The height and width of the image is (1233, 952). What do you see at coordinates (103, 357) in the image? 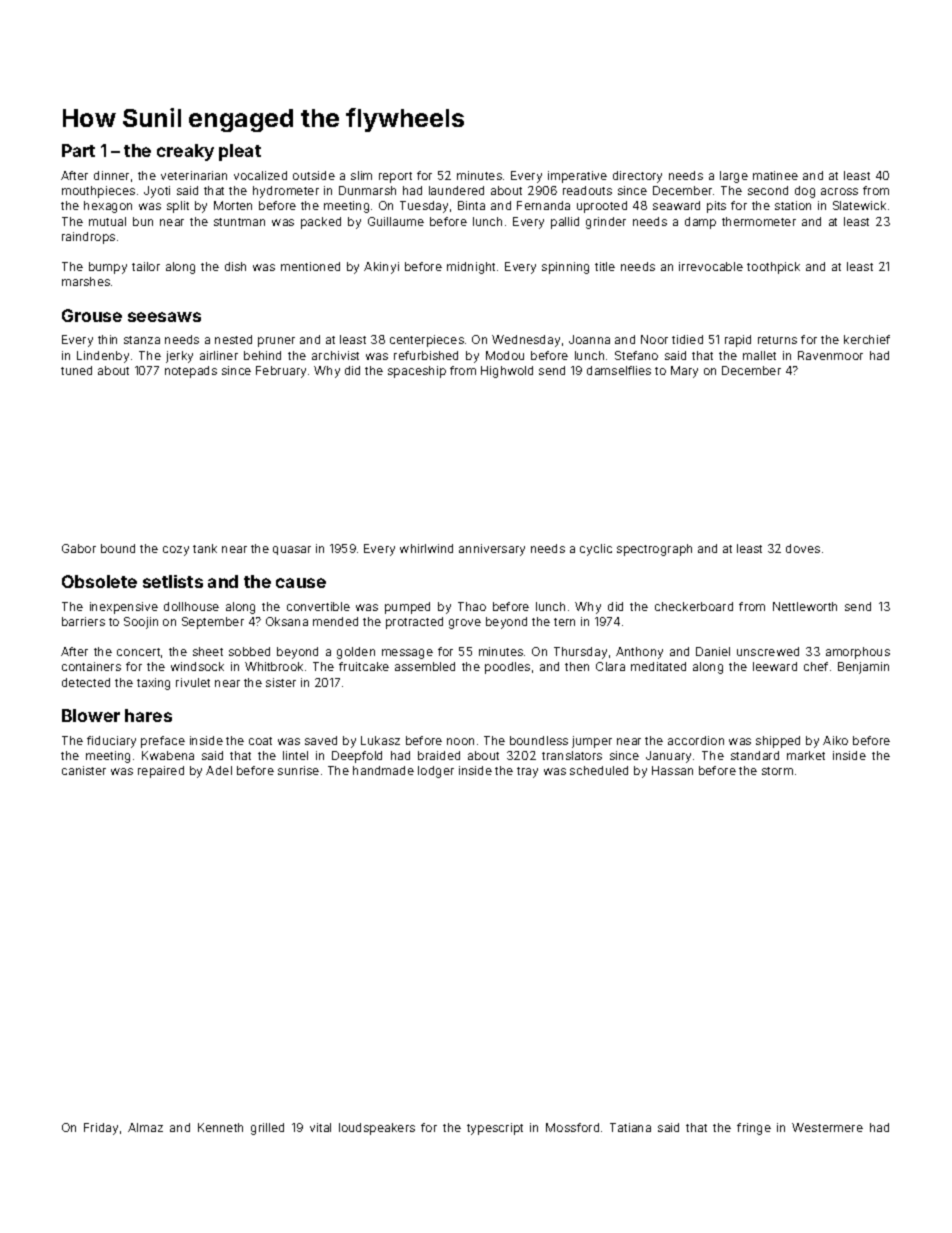
I see `Lindenby` at bounding box center [103, 357].
